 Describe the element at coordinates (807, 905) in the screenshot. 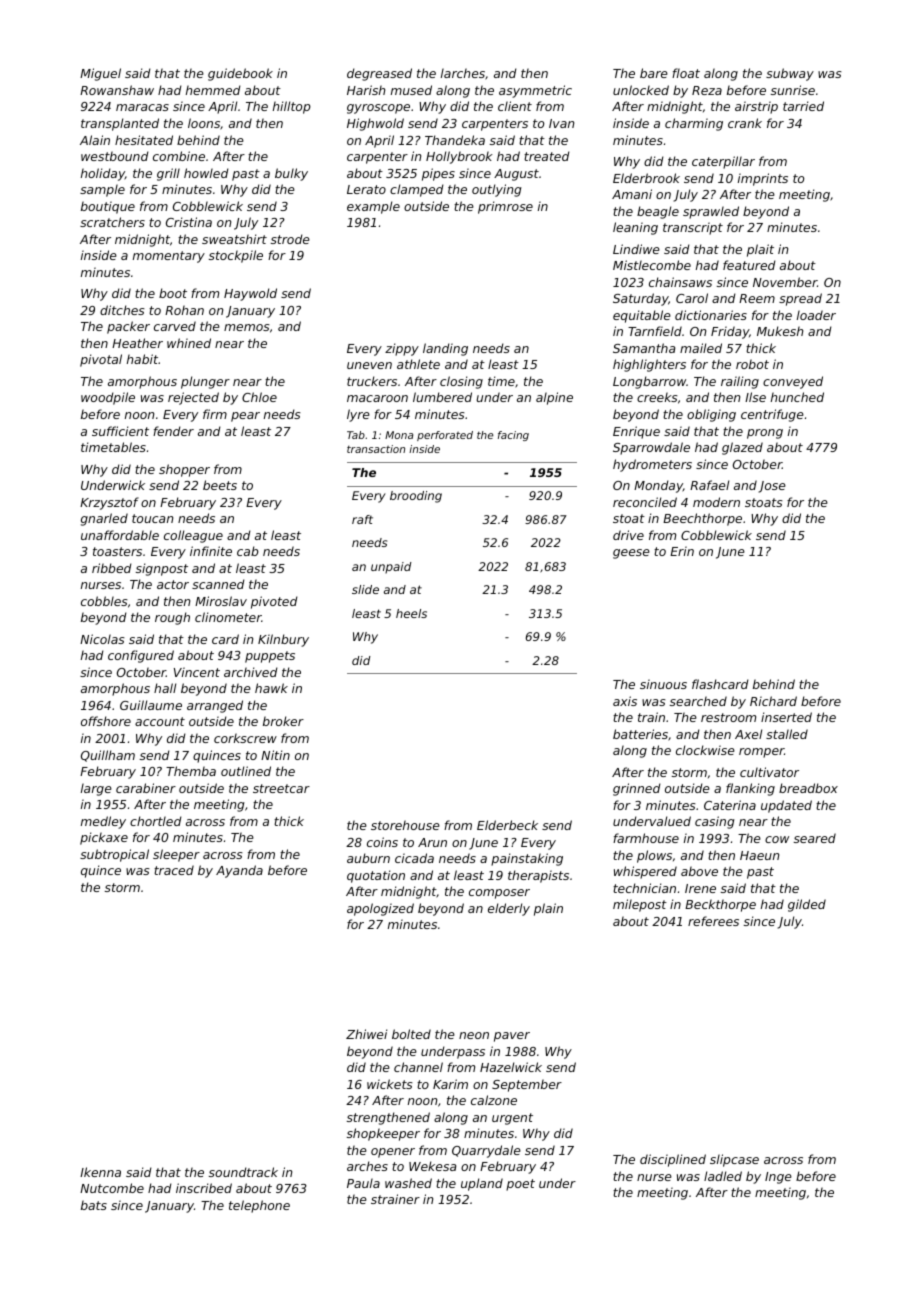

I see `gilded` at that location.
